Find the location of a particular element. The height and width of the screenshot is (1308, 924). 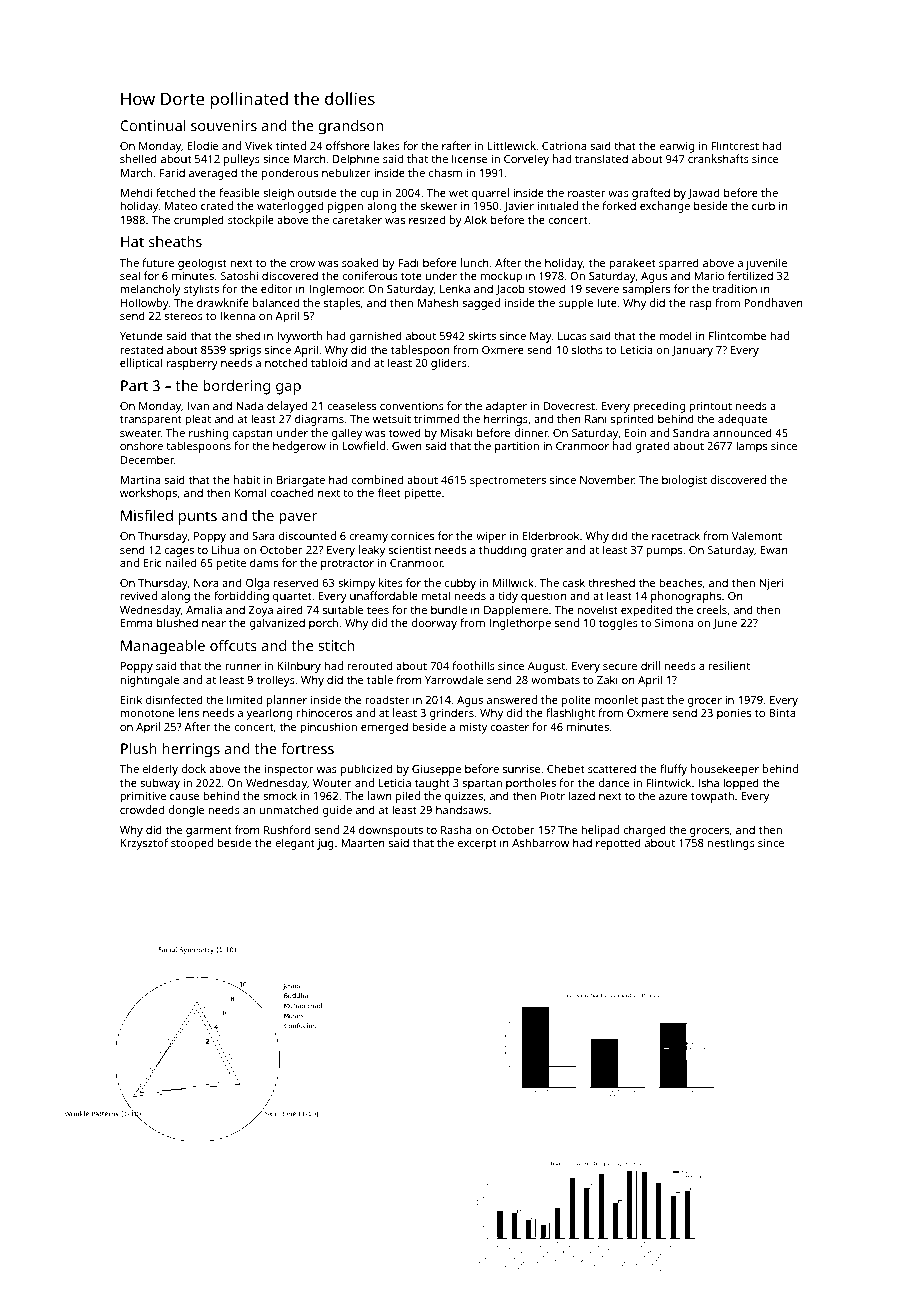

Javier is located at coordinates (519, 207).
